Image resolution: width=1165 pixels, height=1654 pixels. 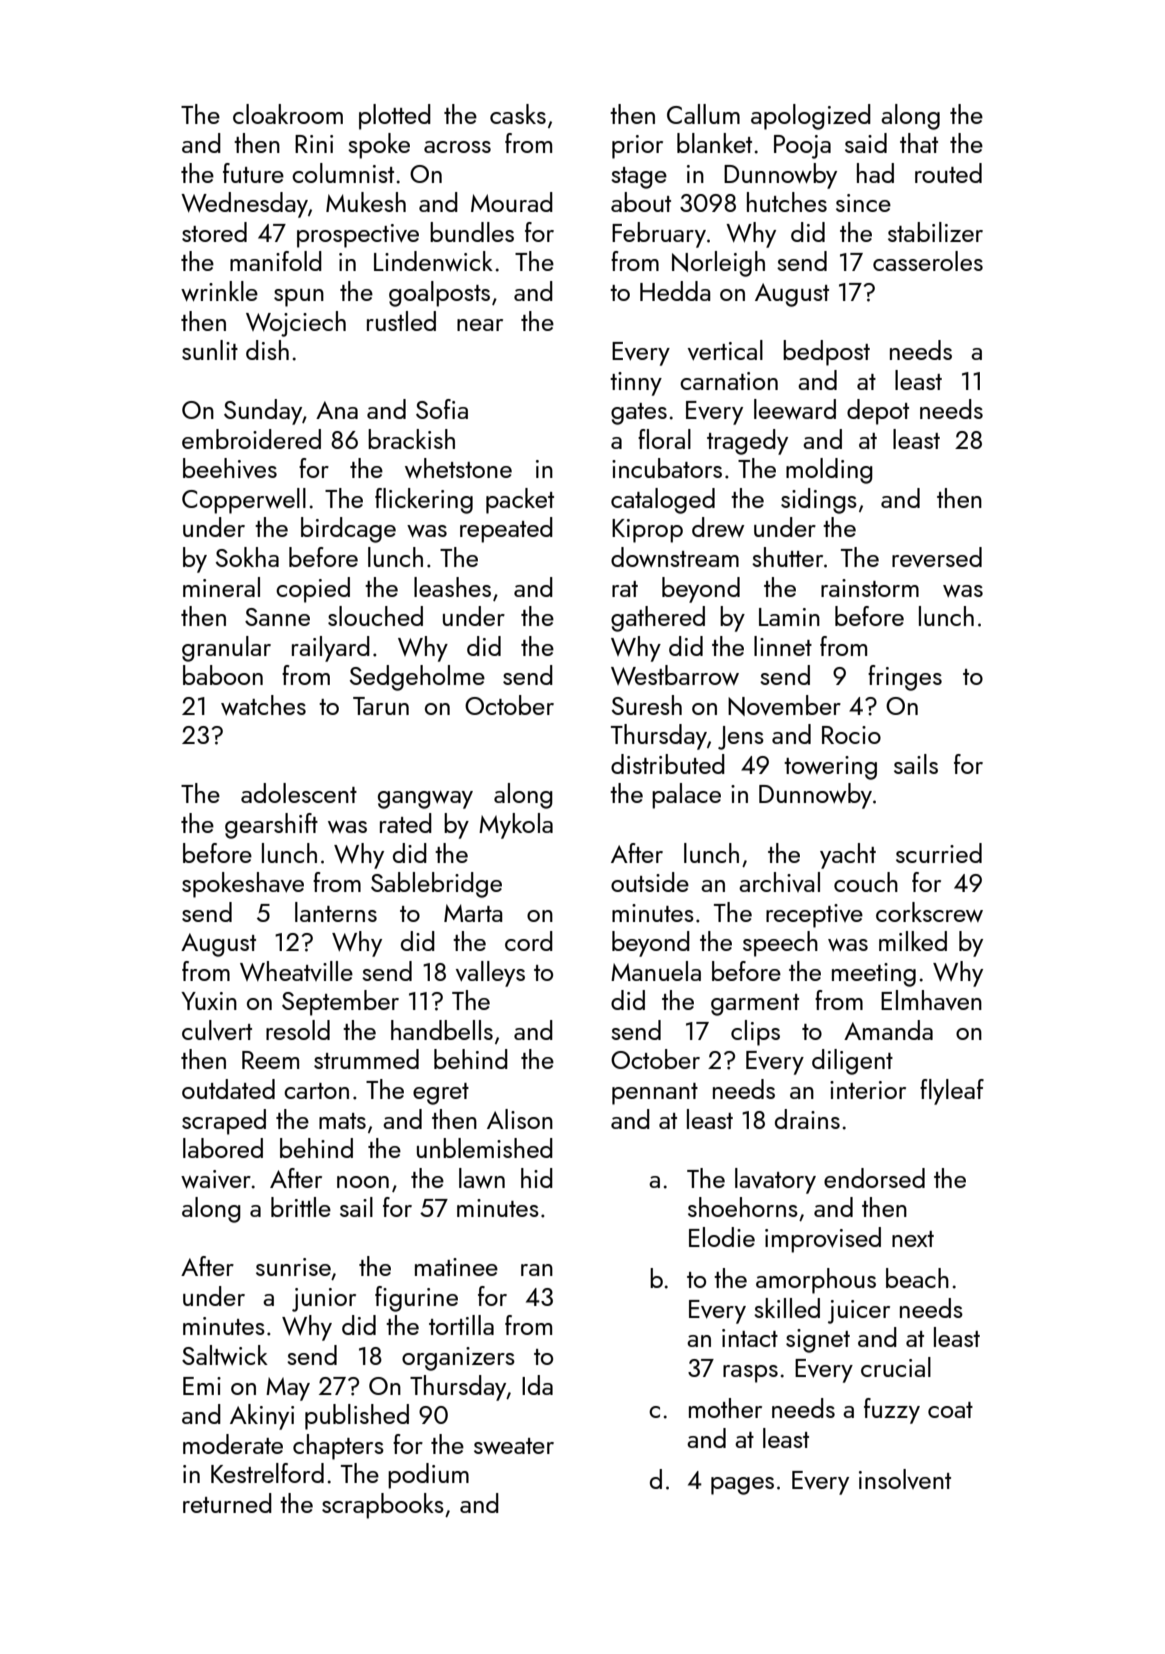 What do you see at coordinates (656, 971) in the document?
I see `Manuela` at bounding box center [656, 971].
